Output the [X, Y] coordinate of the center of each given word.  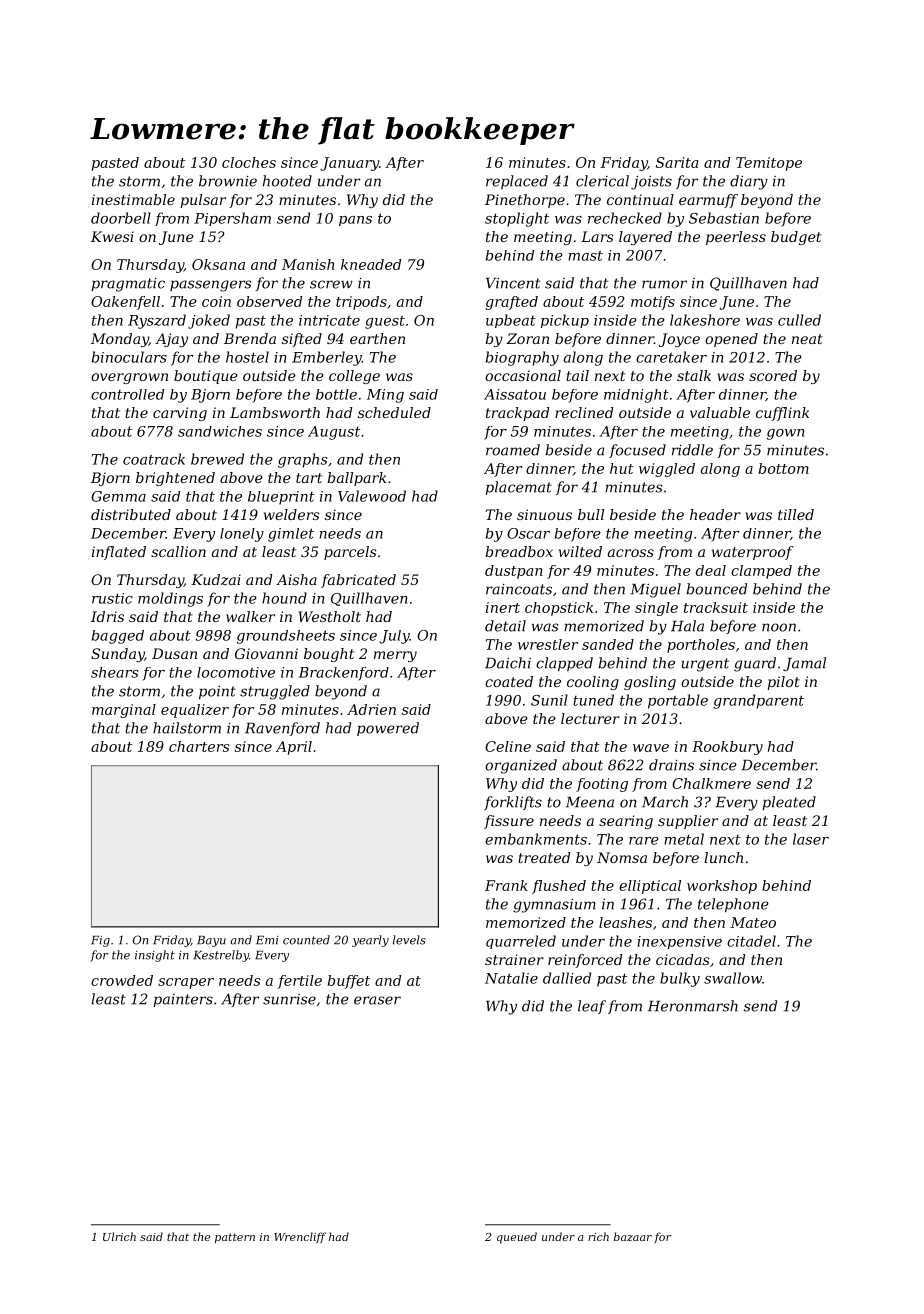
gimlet [291, 535]
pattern [235, 1238]
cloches [249, 162]
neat [807, 339]
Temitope [769, 164]
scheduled [394, 412]
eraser [377, 1000]
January [349, 164]
